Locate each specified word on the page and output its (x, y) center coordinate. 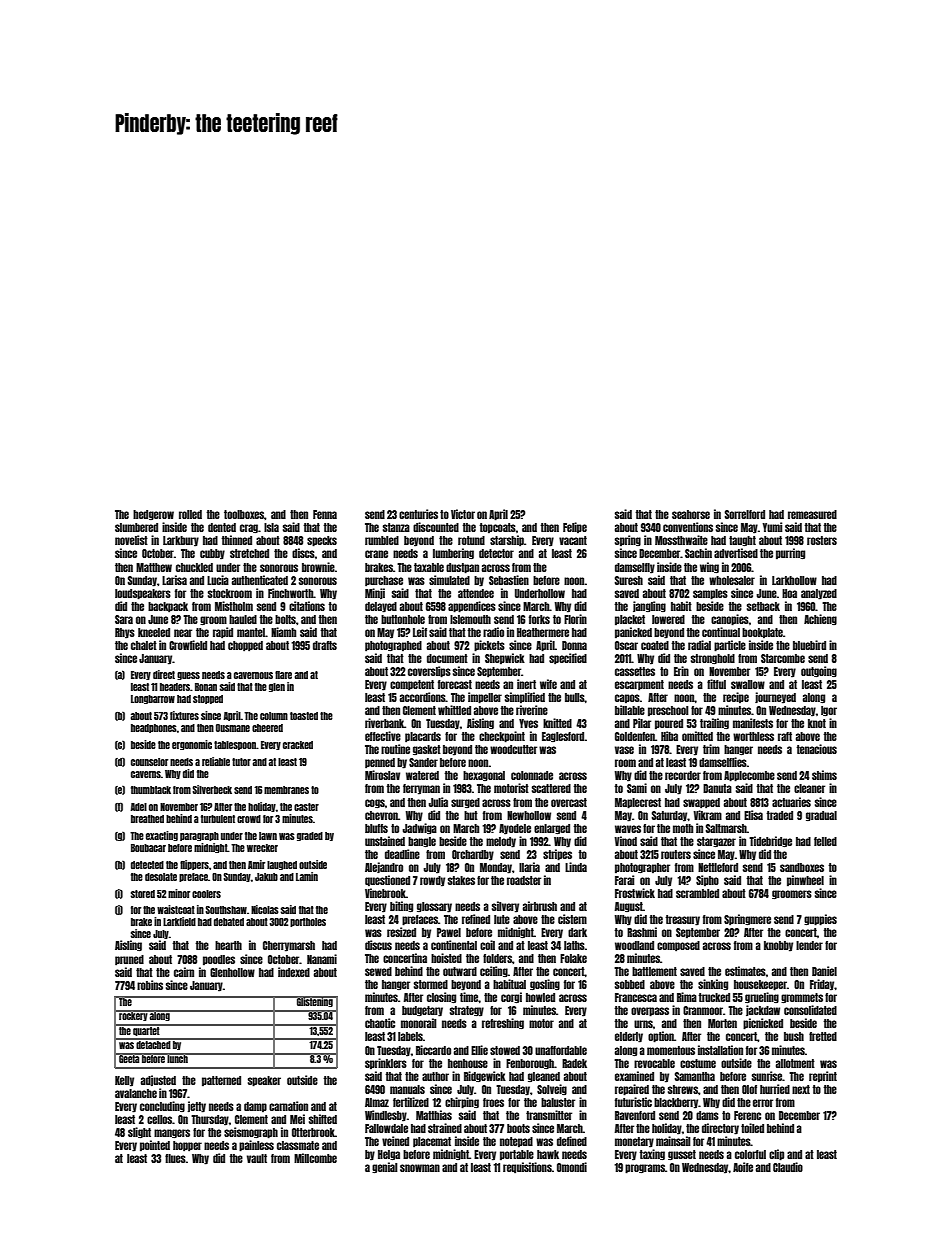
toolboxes (244, 514)
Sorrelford (745, 514)
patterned (221, 1081)
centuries (418, 514)
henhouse (468, 1063)
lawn (268, 836)
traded (779, 815)
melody (501, 842)
